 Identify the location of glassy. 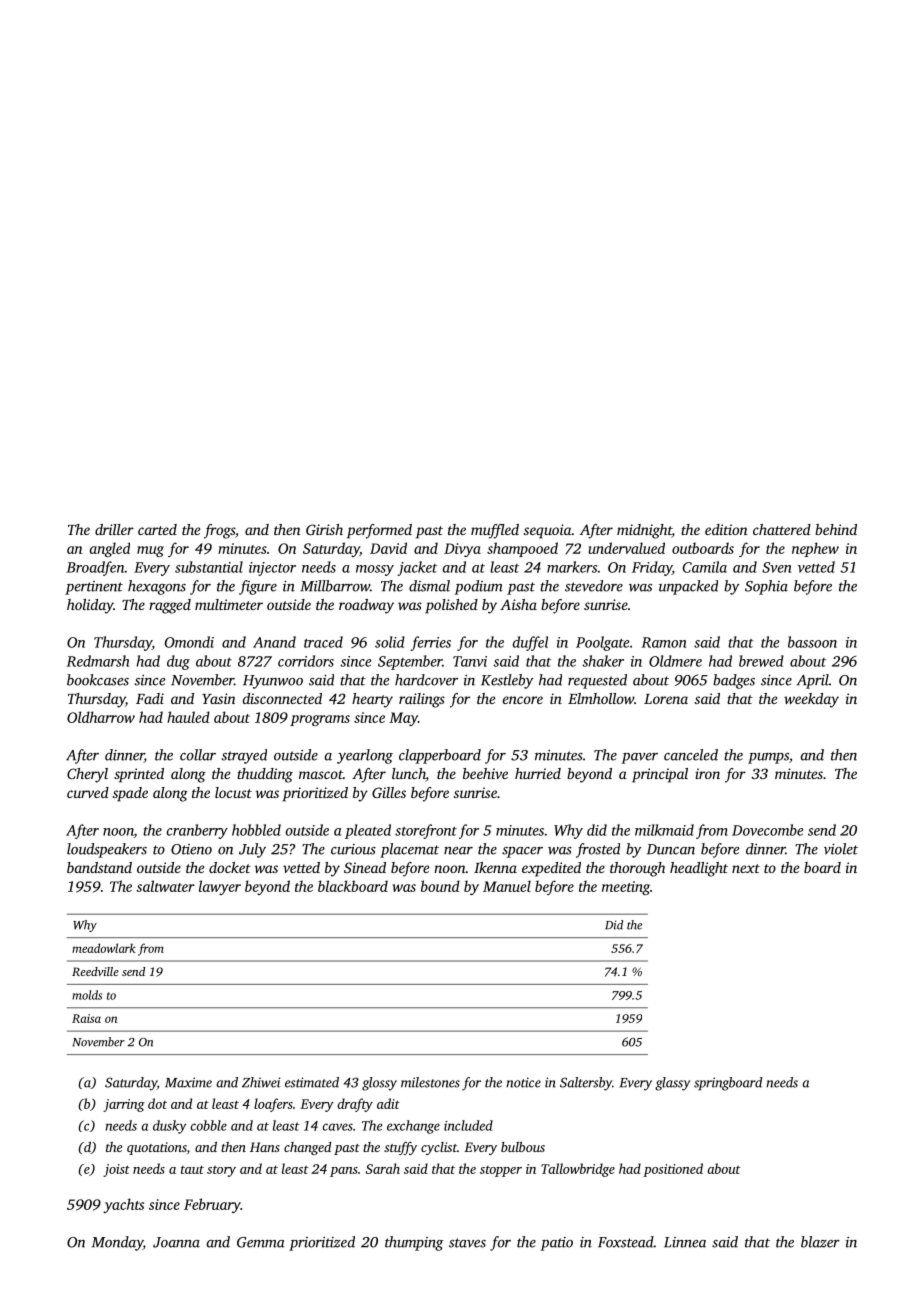
(672, 1084).
